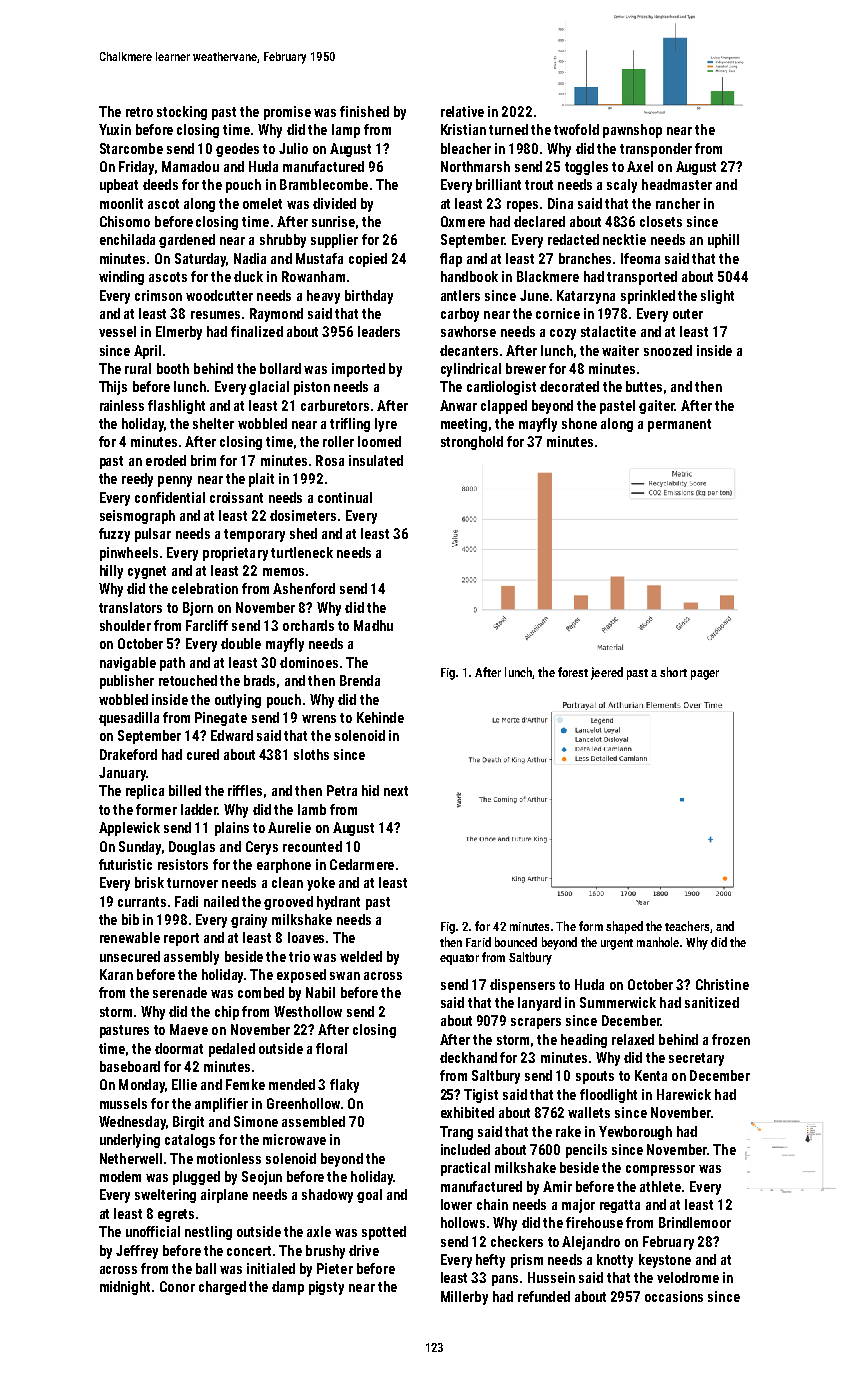  Describe the element at coordinates (346, 131) in the screenshot. I see `lamp` at that location.
